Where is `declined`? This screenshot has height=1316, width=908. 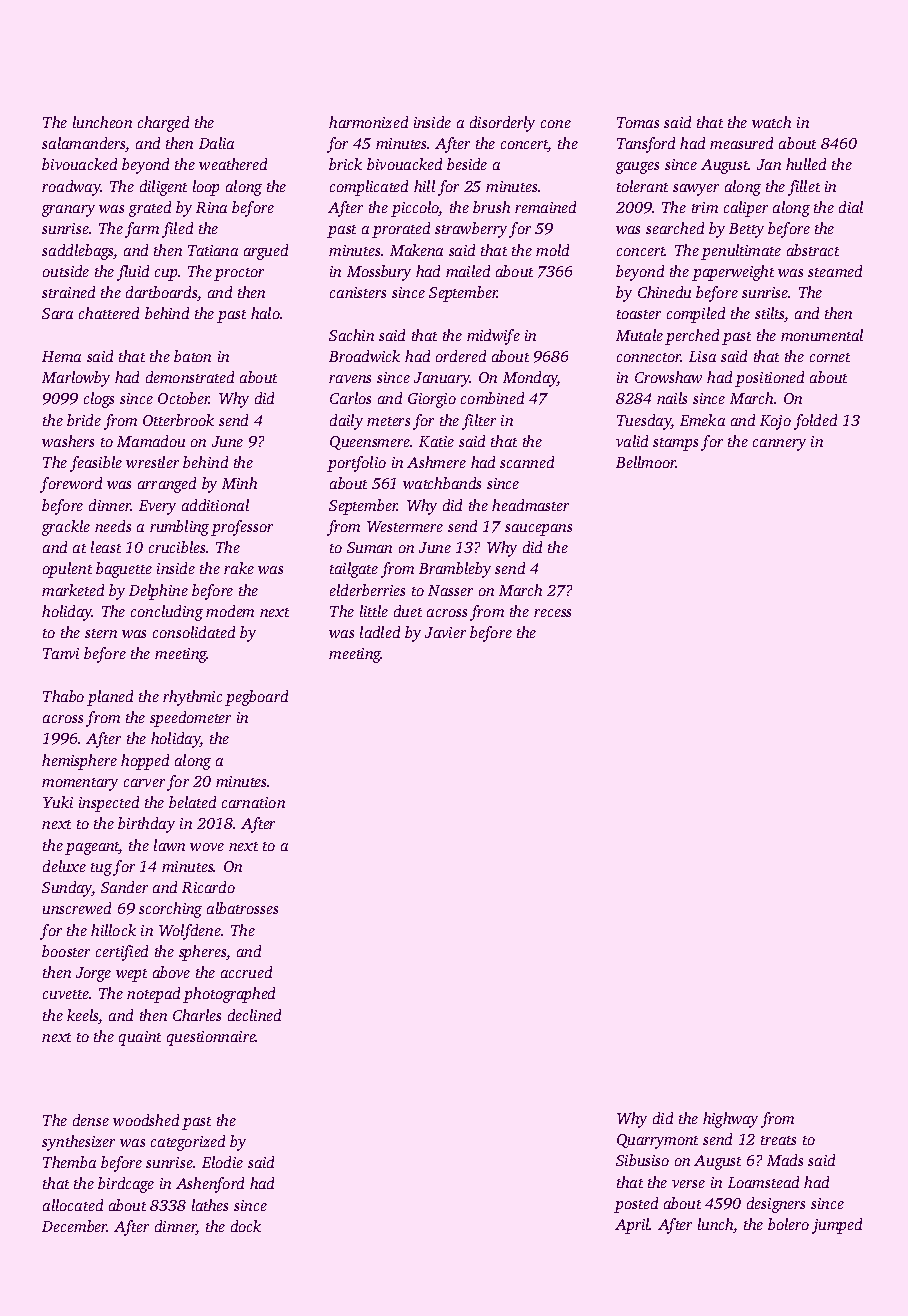
declined is located at coordinates (254, 1015).
